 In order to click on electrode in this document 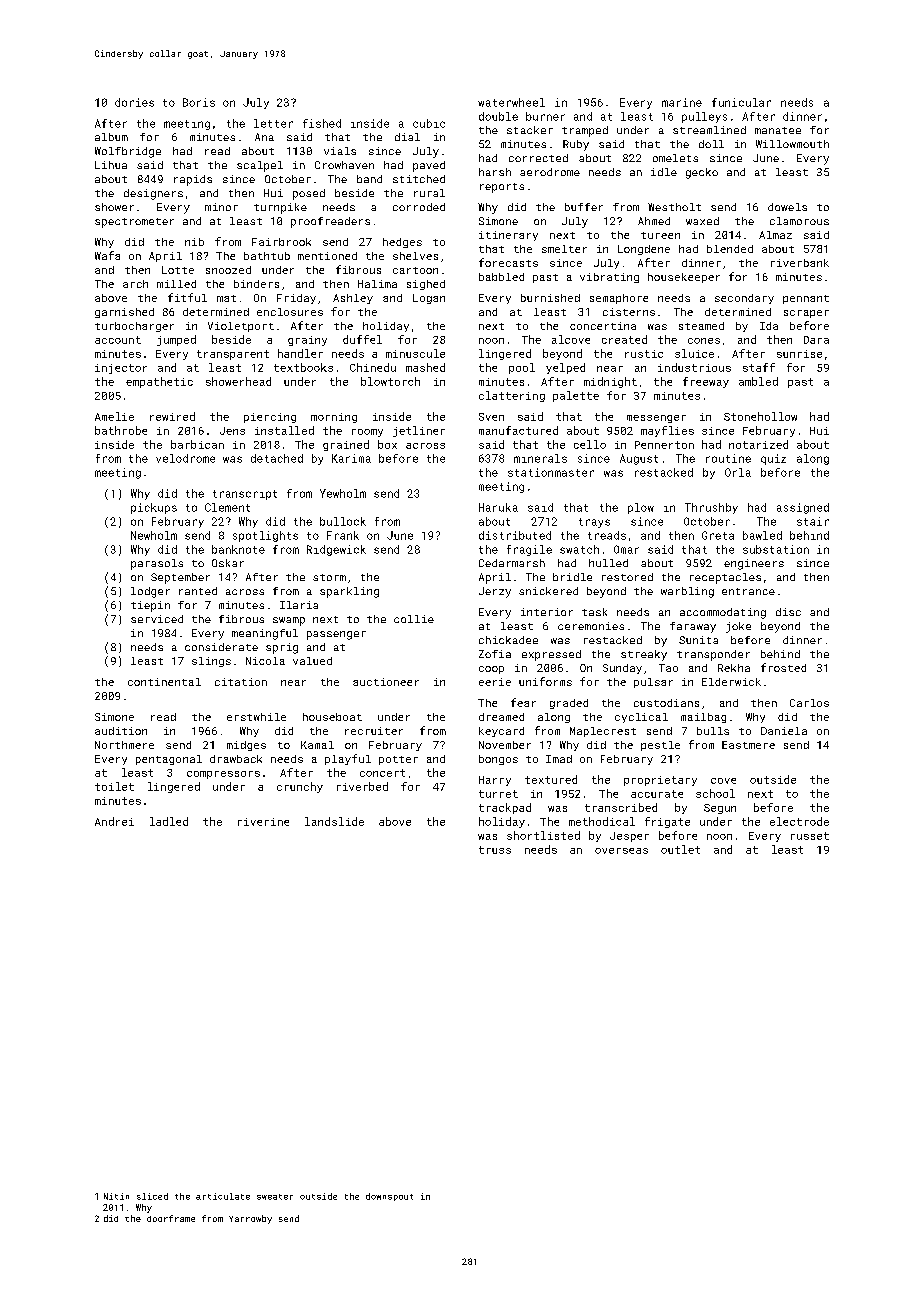, I will do `click(799, 821)`.
